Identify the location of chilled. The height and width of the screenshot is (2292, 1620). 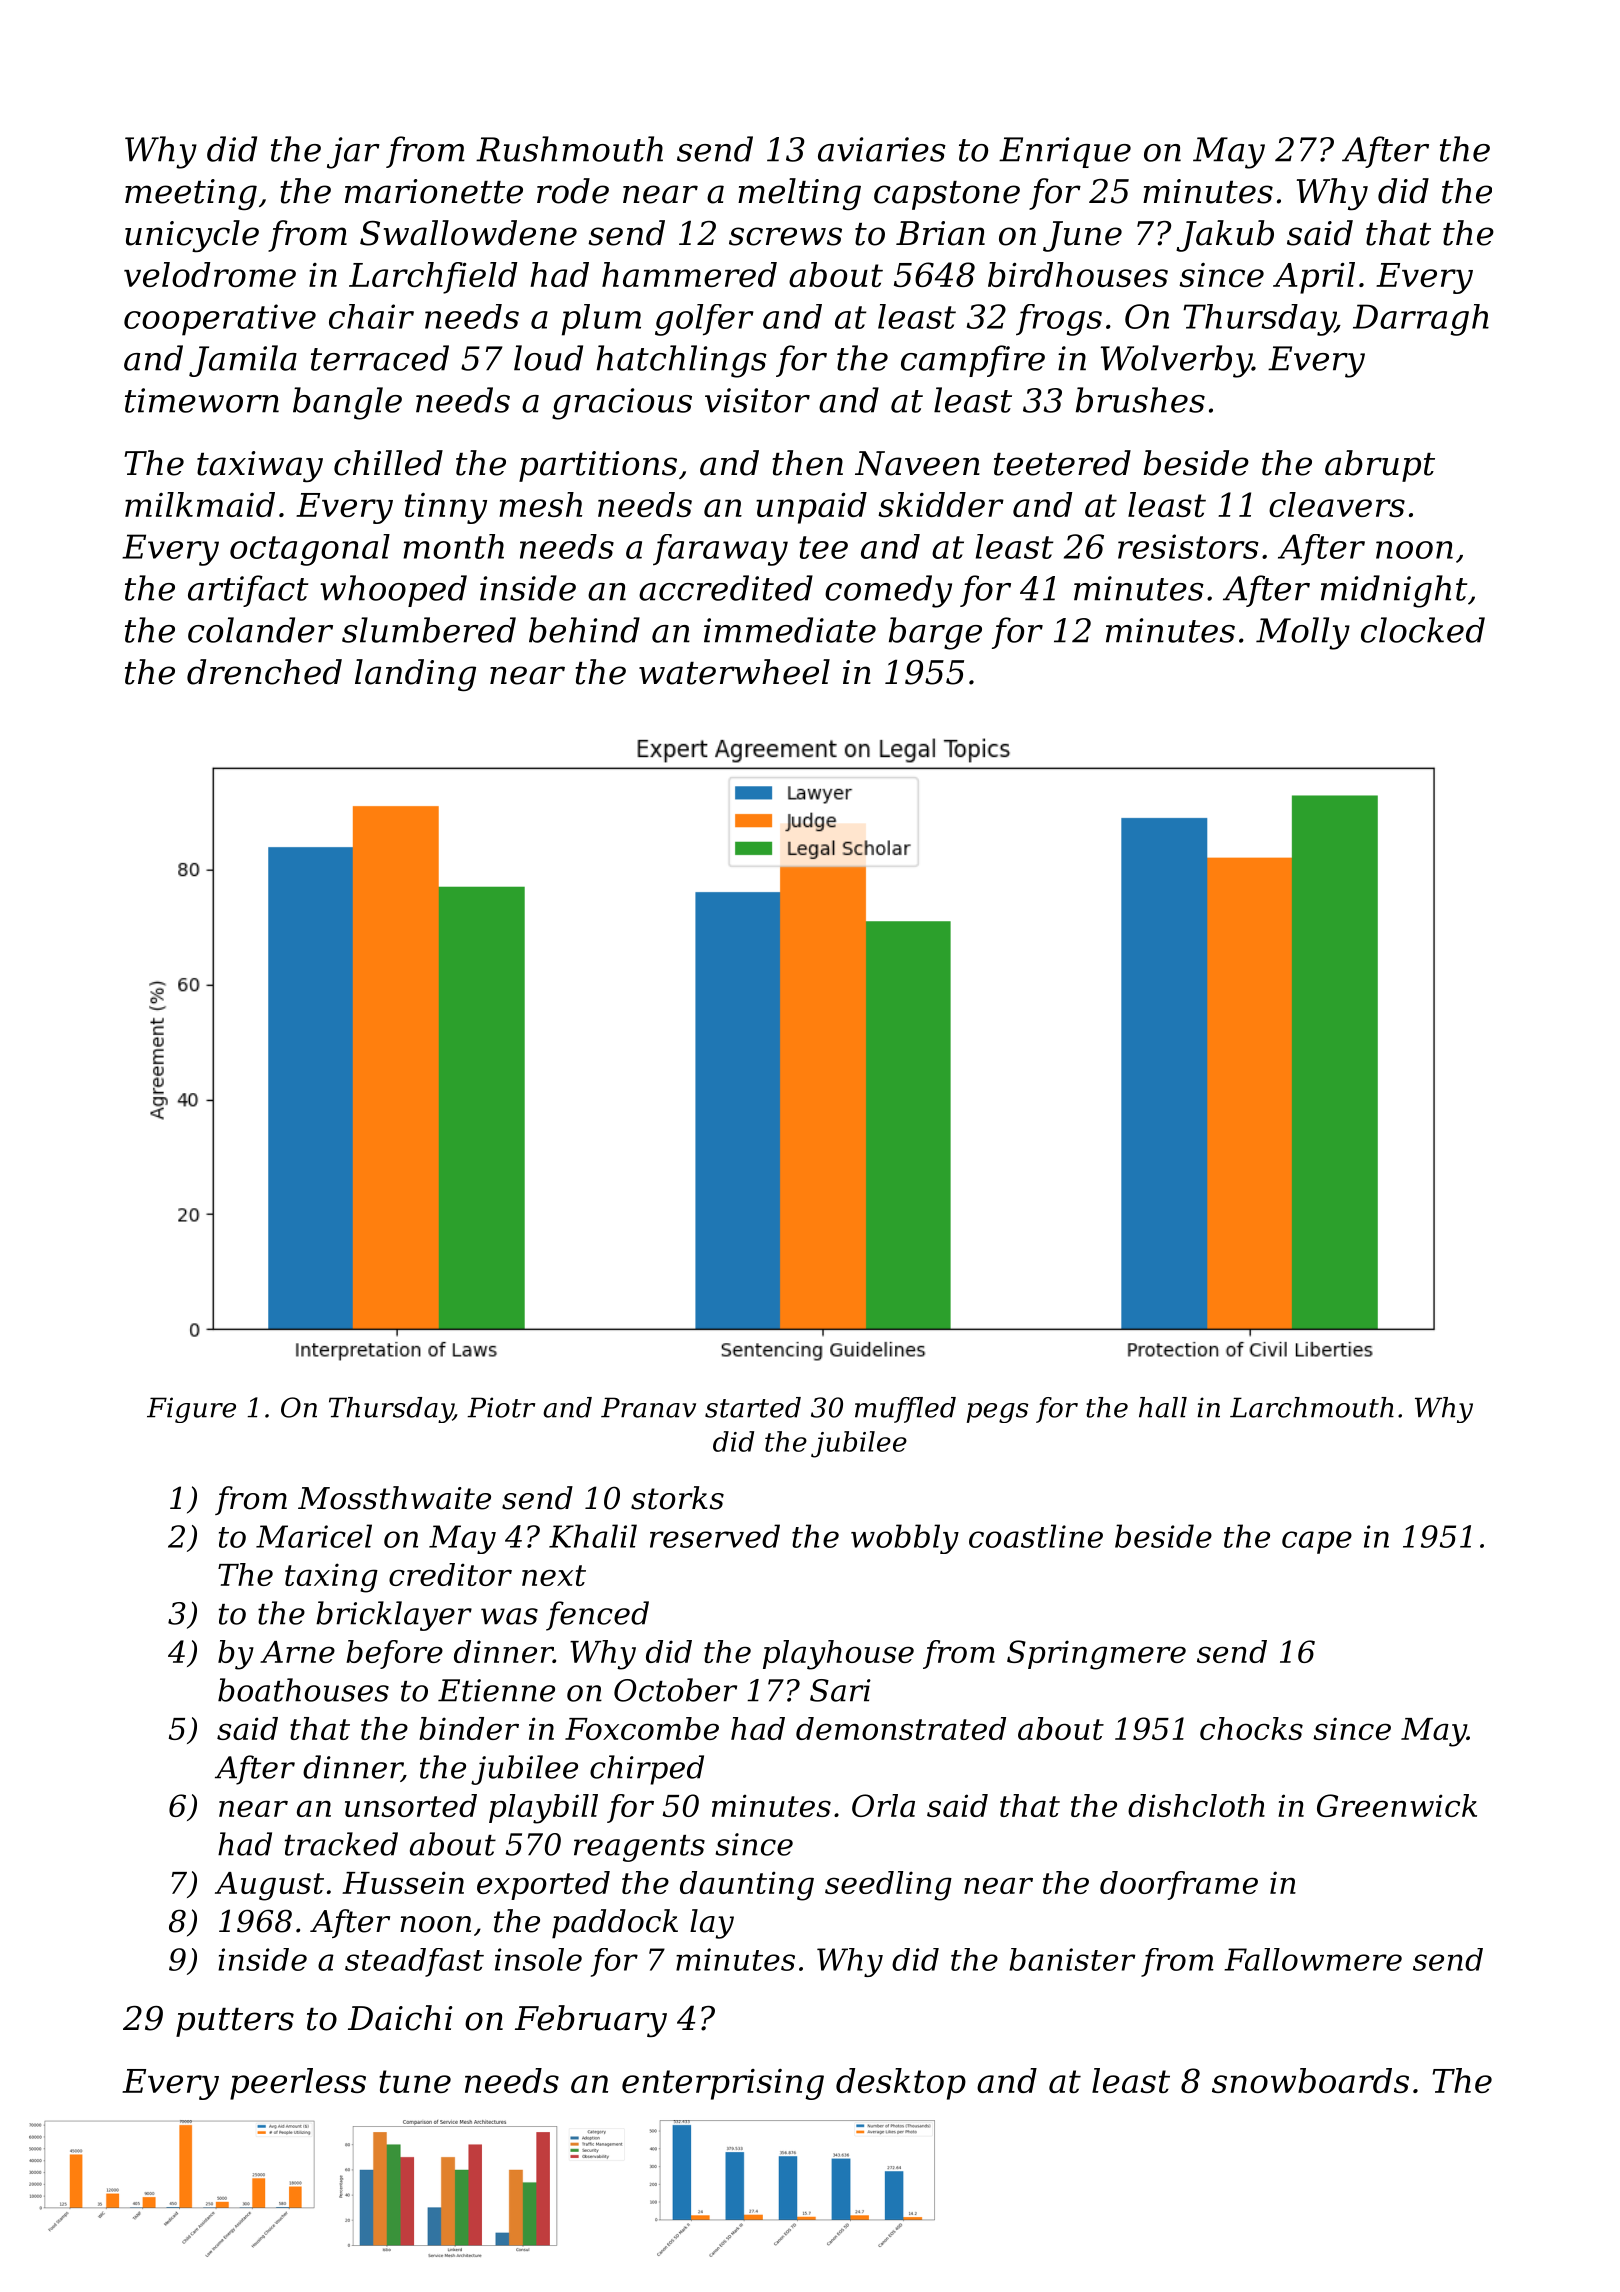
(388, 463).
